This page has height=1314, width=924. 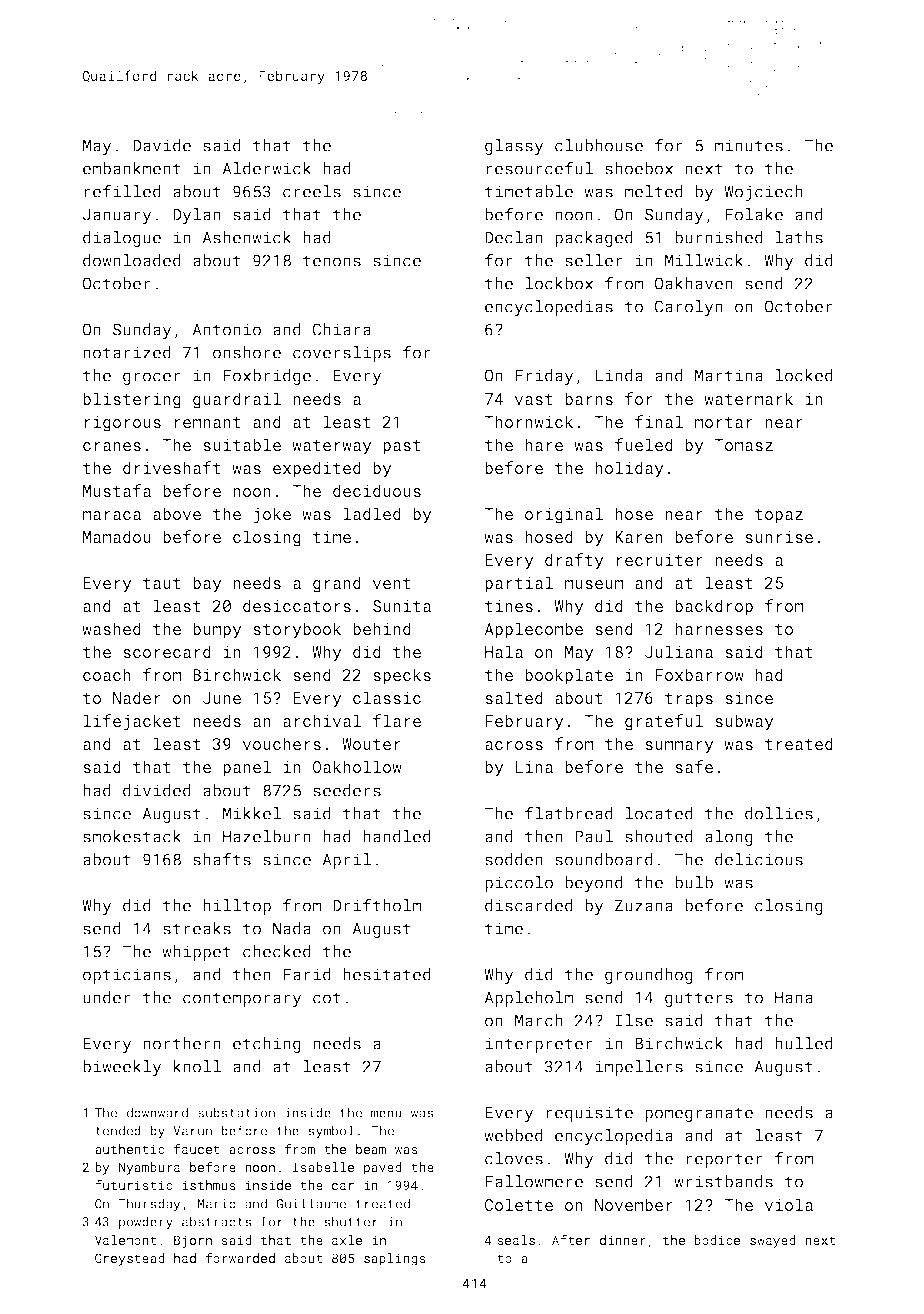 What do you see at coordinates (649, 976) in the page?
I see `groundhog` at bounding box center [649, 976].
